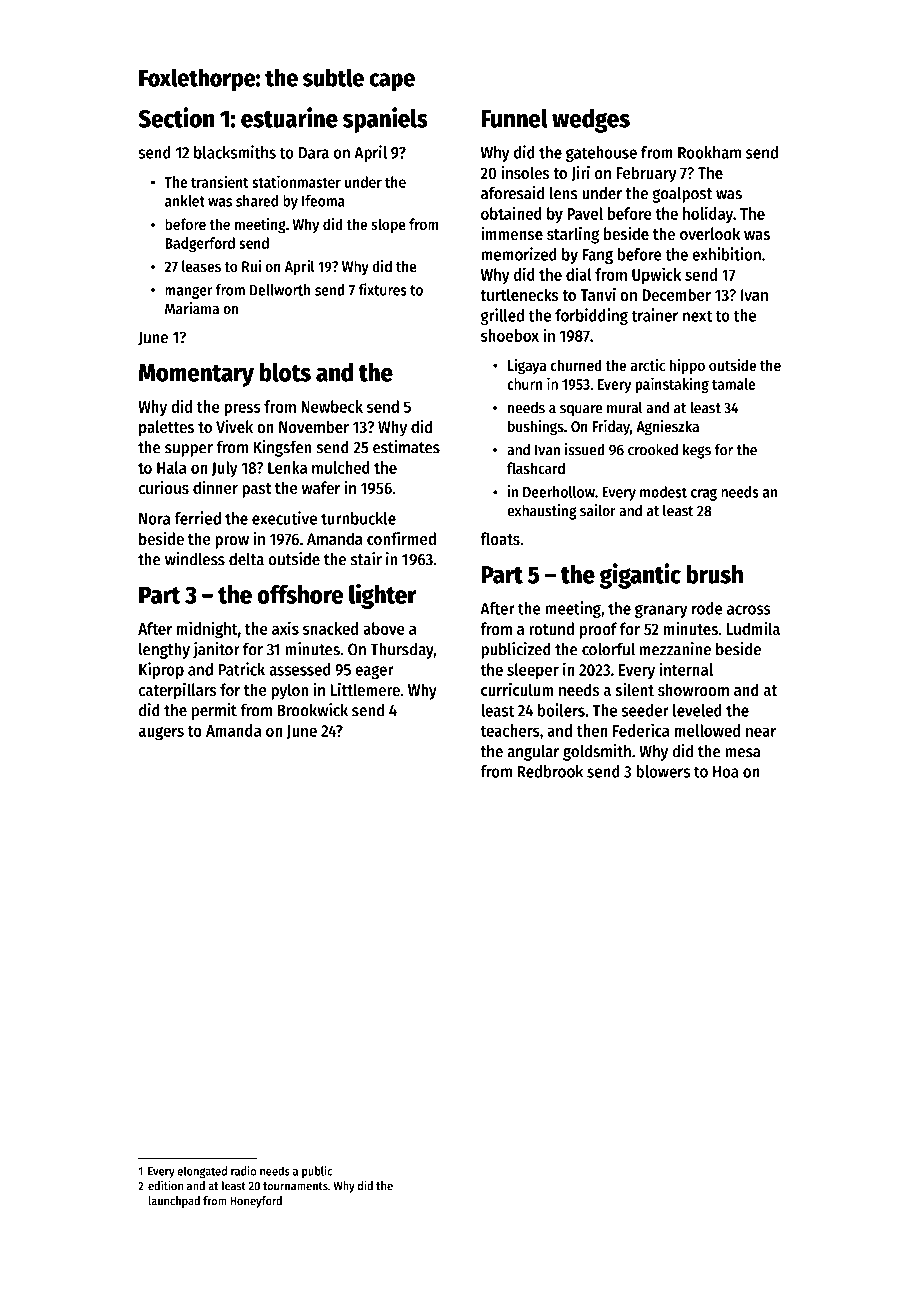 The image size is (924, 1314). I want to click on Ludmila, so click(753, 628).
